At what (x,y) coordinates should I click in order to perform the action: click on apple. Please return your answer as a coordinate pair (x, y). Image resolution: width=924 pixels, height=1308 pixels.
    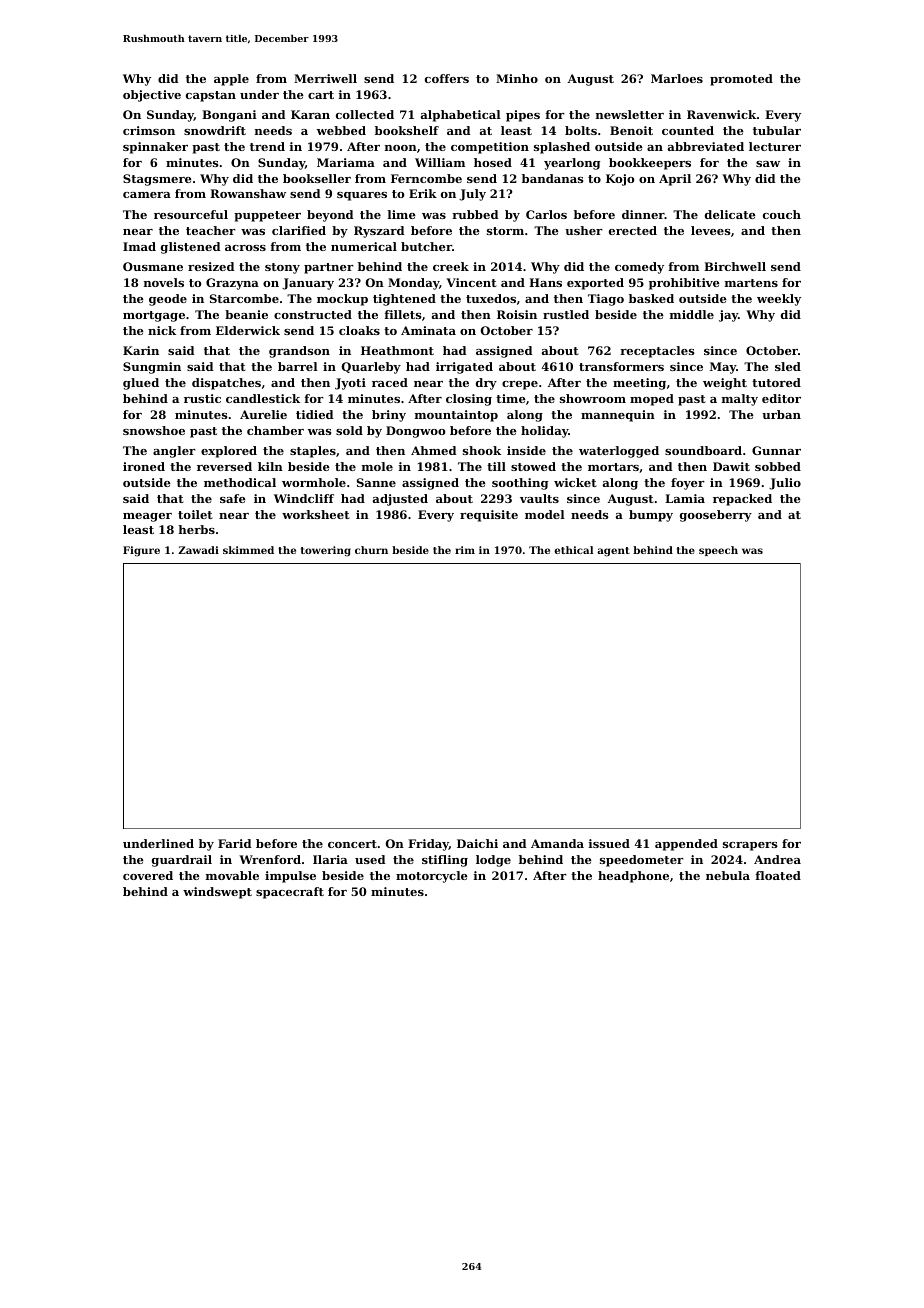
    Looking at the image, I should click on (231, 80).
